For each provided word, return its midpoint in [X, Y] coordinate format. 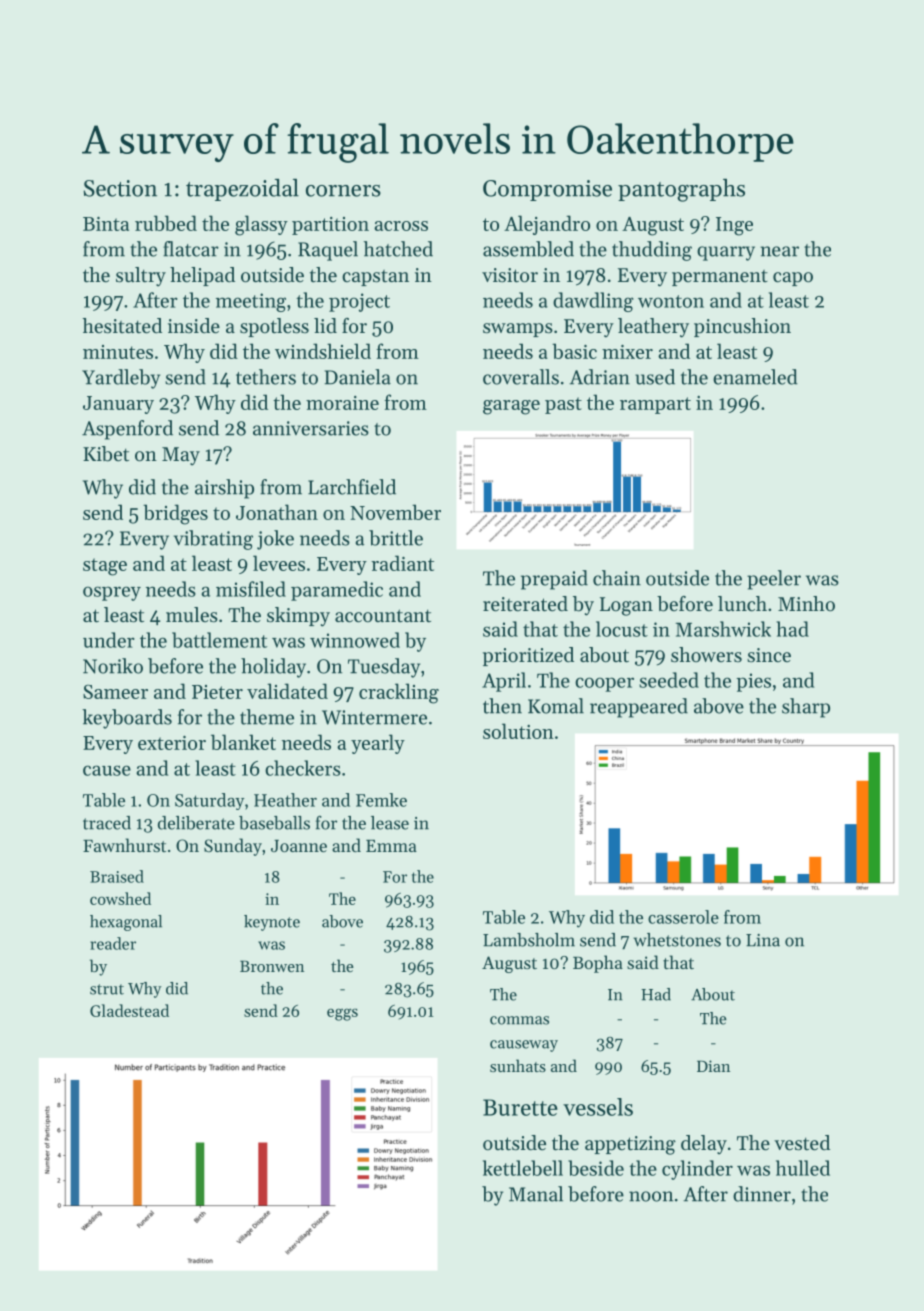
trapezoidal [242, 190]
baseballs [274, 823]
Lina [763, 940]
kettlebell [523, 1168]
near [779, 251]
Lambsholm [529, 940]
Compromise [547, 190]
